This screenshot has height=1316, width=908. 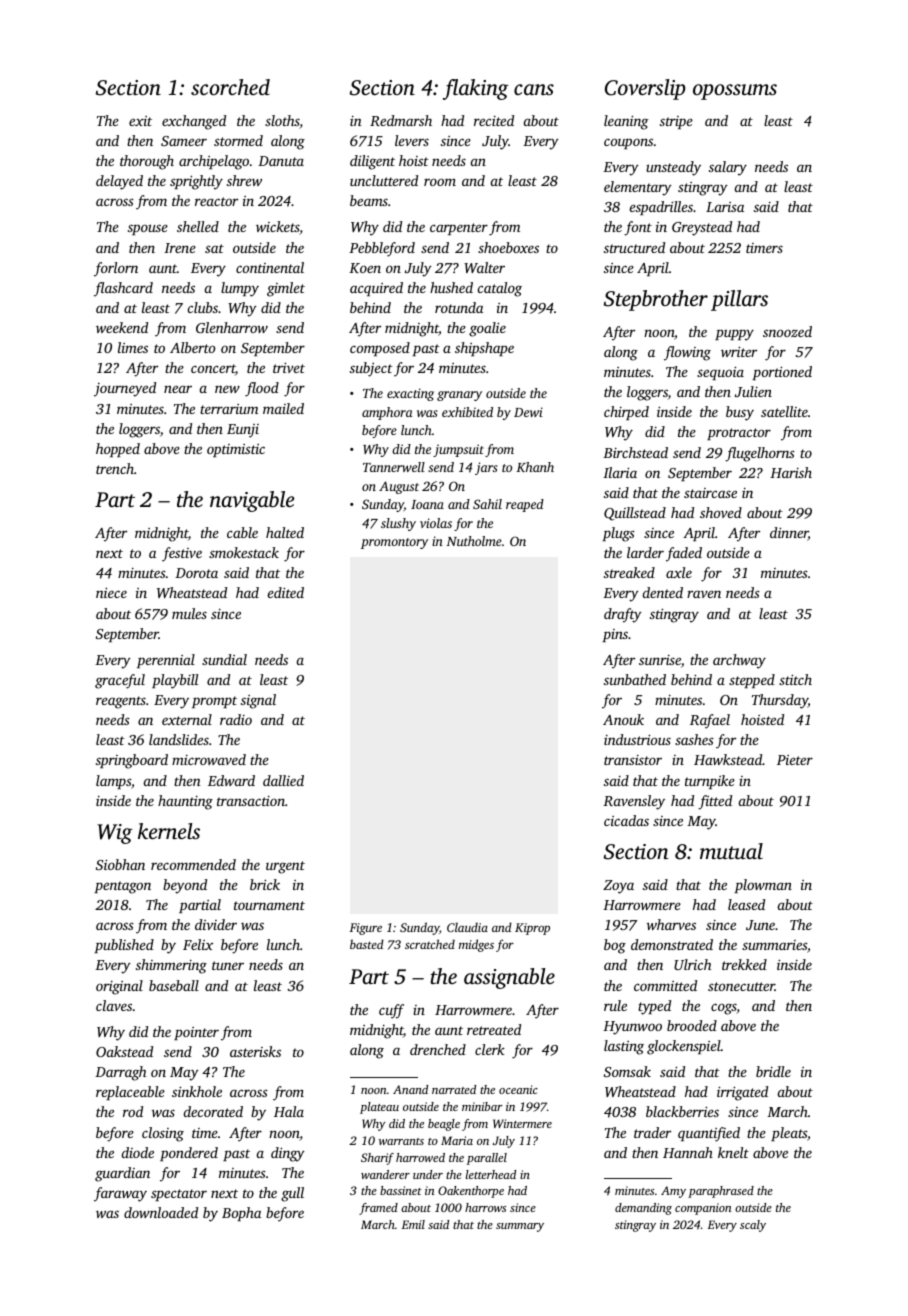 What do you see at coordinates (241, 1214) in the screenshot?
I see `Bopha` at bounding box center [241, 1214].
